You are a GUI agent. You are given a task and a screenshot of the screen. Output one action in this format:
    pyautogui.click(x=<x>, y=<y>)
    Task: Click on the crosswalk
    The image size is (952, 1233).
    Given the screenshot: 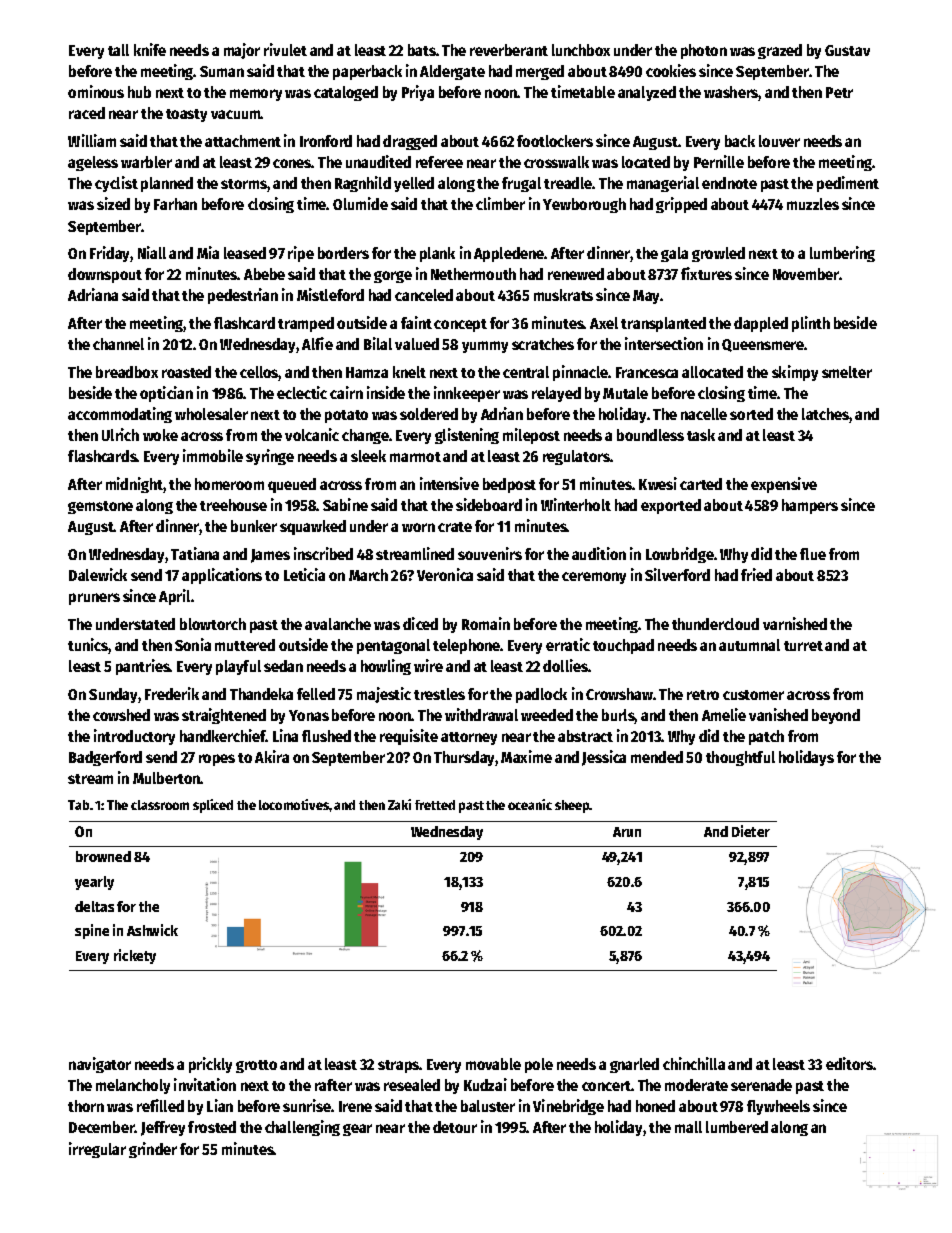 What is the action you would take?
    pyautogui.click(x=556, y=162)
